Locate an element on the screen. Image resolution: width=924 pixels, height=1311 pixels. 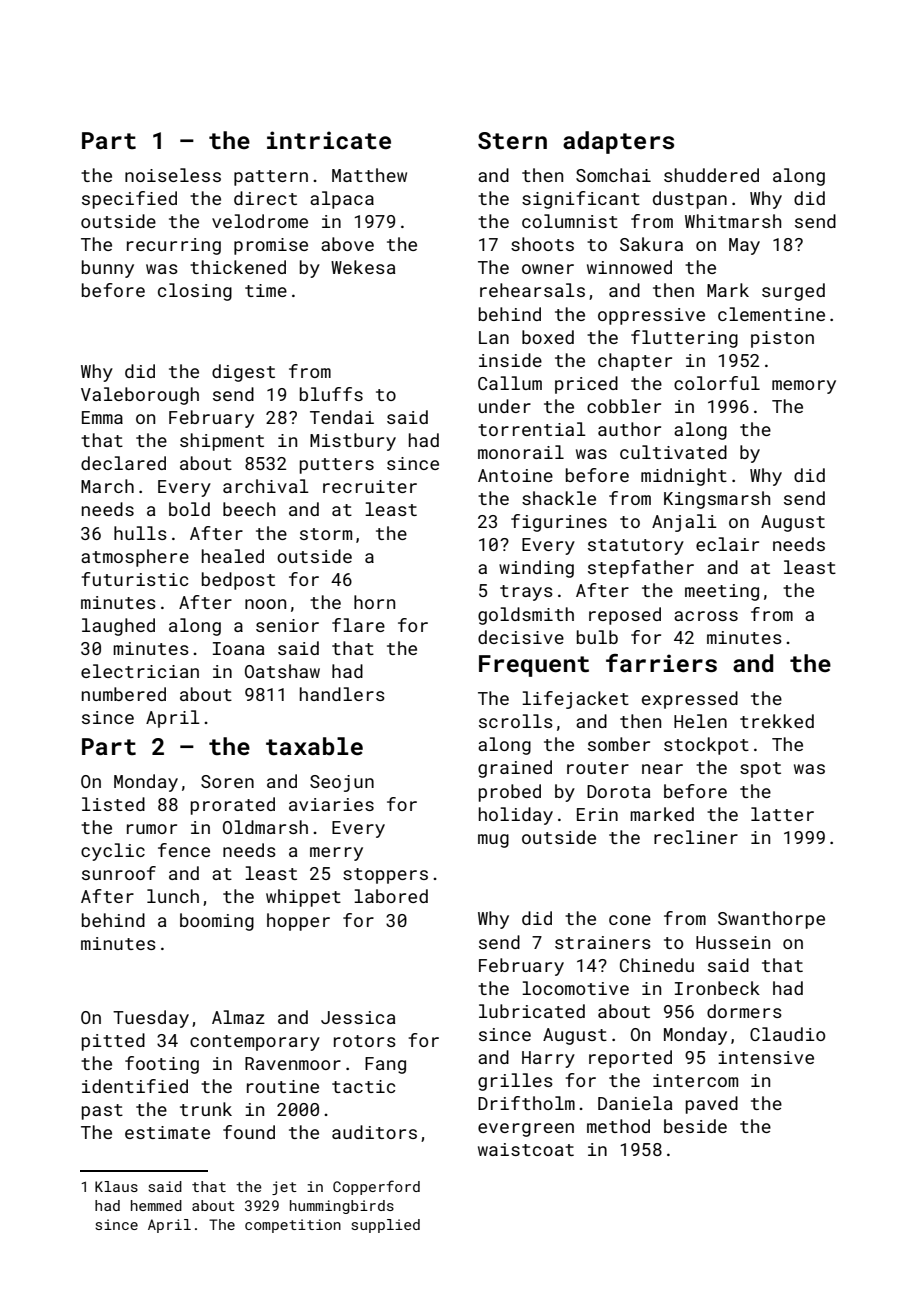
memory is located at coordinates (804, 387).
